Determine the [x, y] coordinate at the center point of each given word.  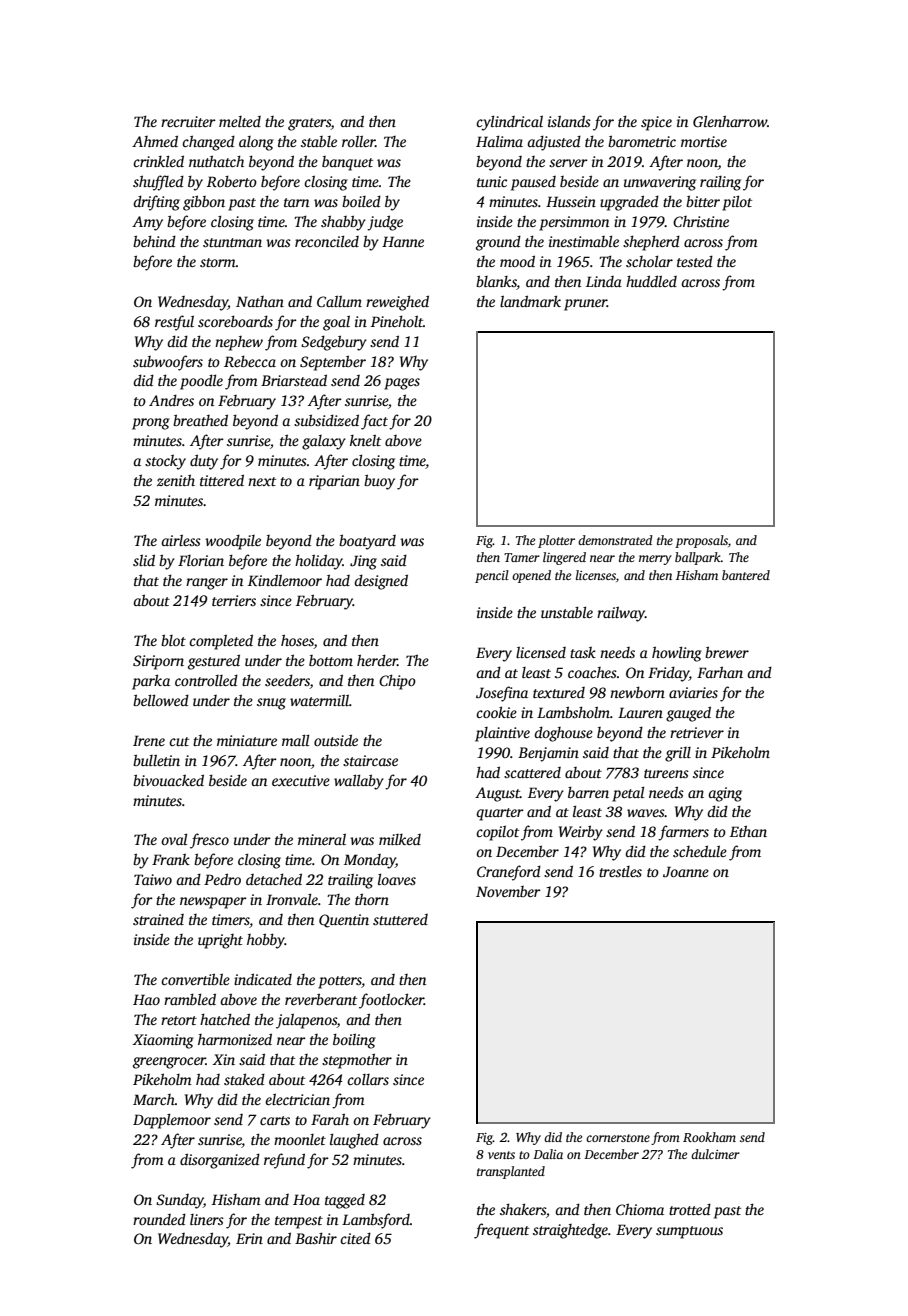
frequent [501, 1231]
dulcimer [715, 1154]
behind [154, 241]
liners [207, 1219]
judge [385, 223]
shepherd [651, 243]
